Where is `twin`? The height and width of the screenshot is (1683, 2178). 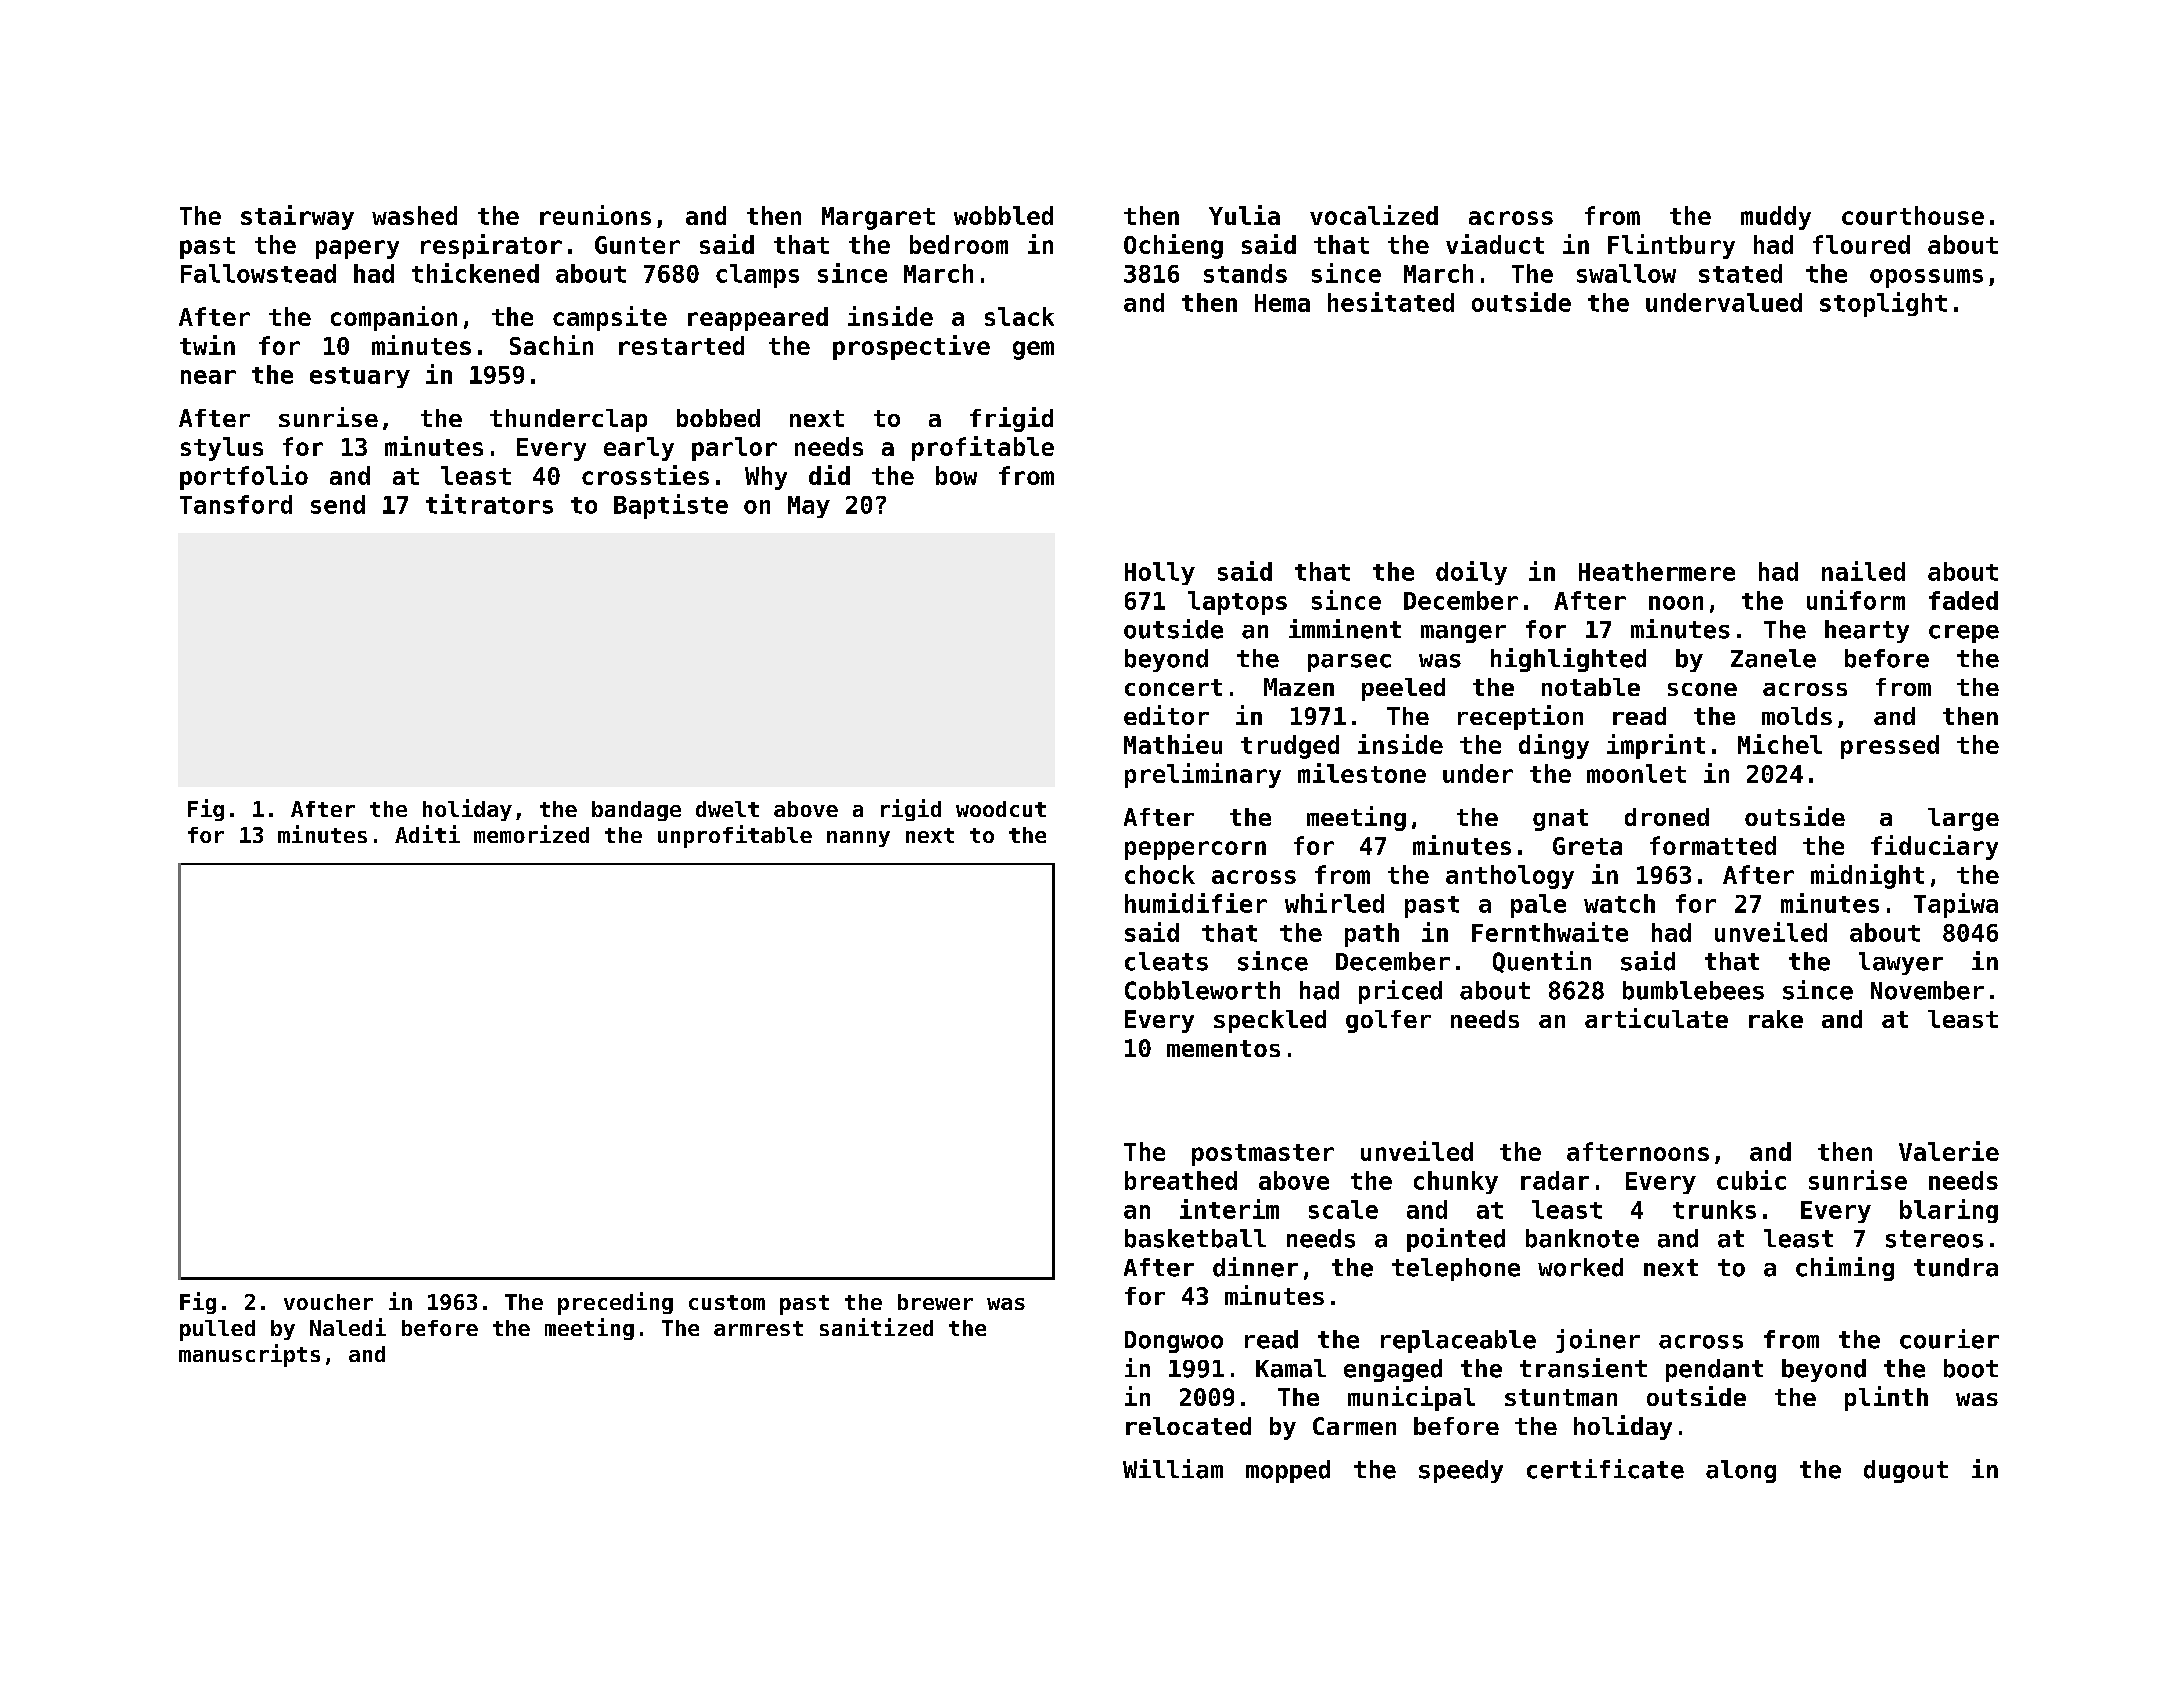
twin is located at coordinates (207, 345).
